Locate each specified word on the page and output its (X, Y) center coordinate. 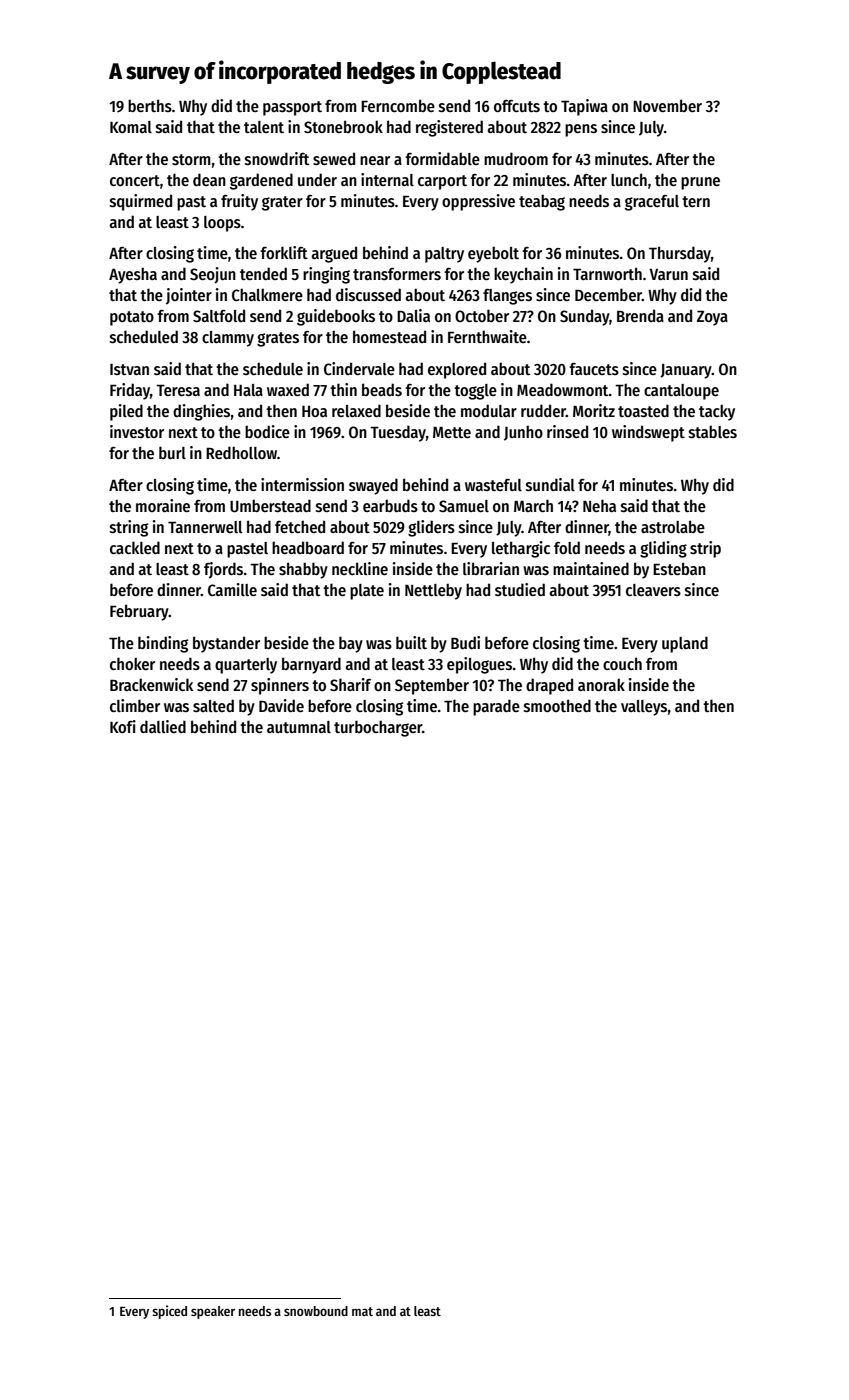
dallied (163, 726)
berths (150, 105)
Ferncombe (398, 105)
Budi (465, 642)
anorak (601, 684)
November (667, 105)
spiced (169, 1312)
